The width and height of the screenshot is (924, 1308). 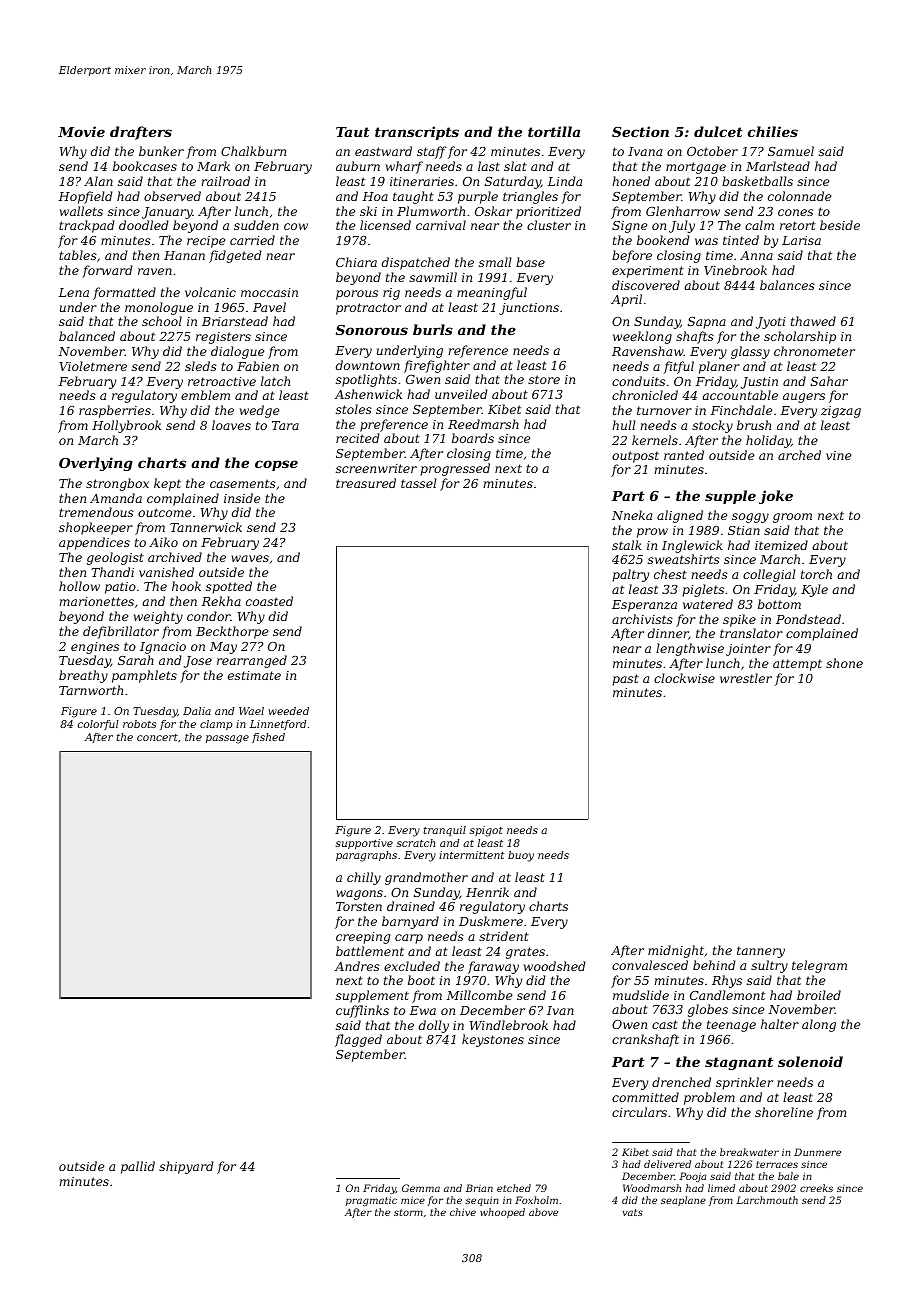 What do you see at coordinates (94, 543) in the screenshot?
I see `appendices` at bounding box center [94, 543].
